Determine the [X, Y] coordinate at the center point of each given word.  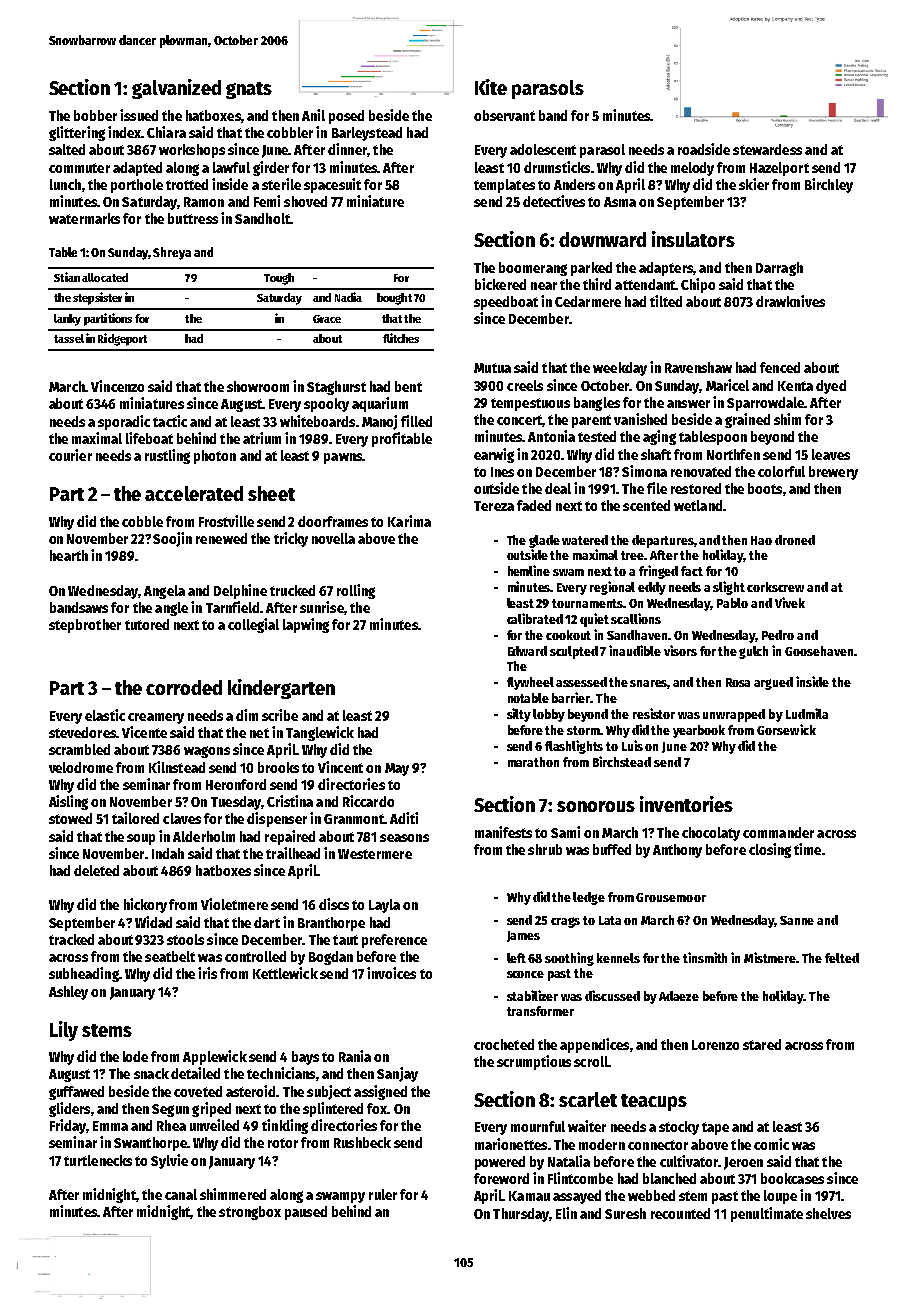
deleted [96, 870]
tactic [170, 421]
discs [334, 904]
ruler [383, 1194]
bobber [95, 115]
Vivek [790, 602]
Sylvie [169, 1161]
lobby [549, 715]
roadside [704, 149]
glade [544, 541]
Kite [491, 87]
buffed [612, 849]
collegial [253, 625]
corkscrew [775, 587]
